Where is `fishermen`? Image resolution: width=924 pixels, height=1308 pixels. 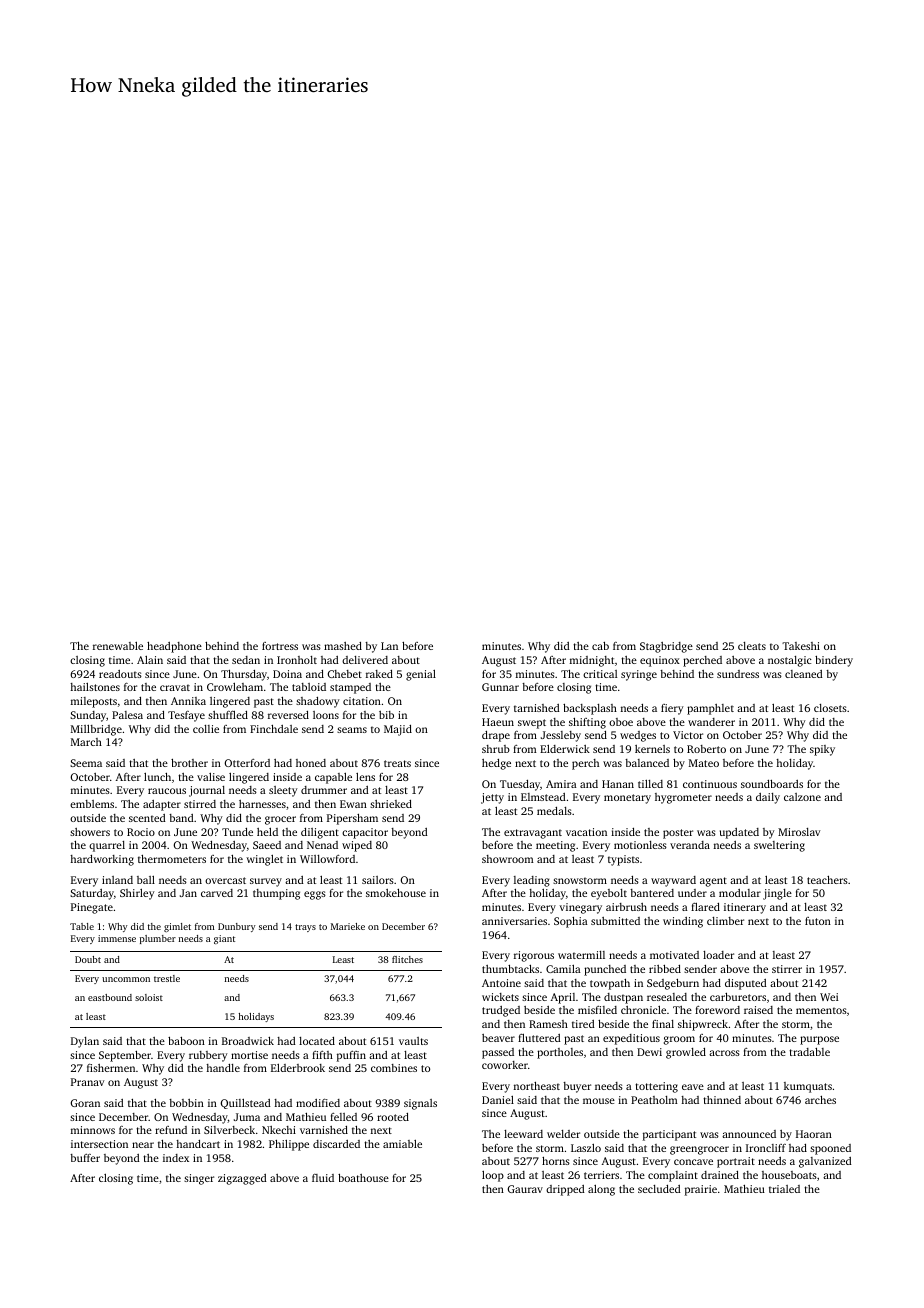 fishermen is located at coordinates (111, 1068).
